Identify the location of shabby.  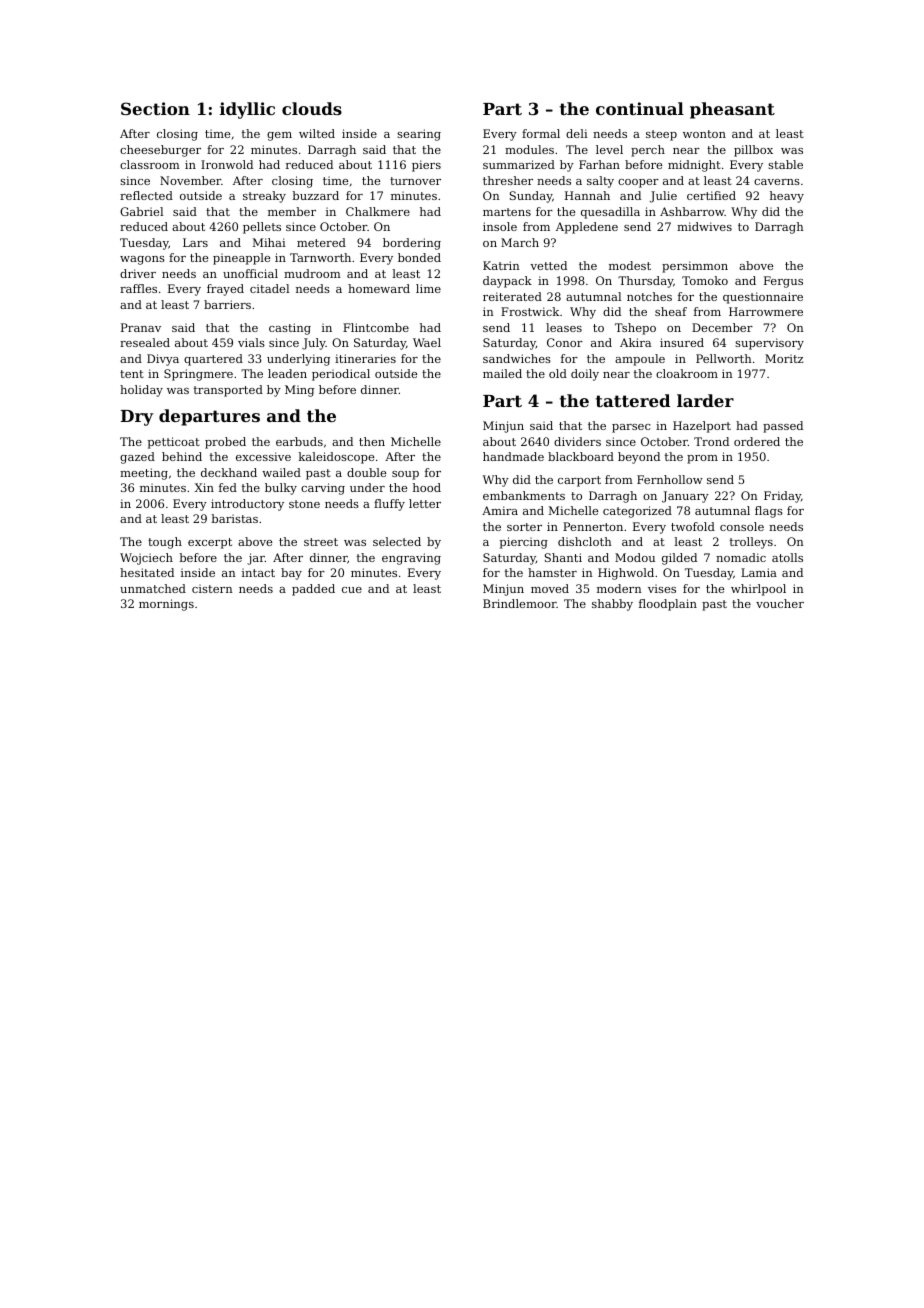
(612, 605).
